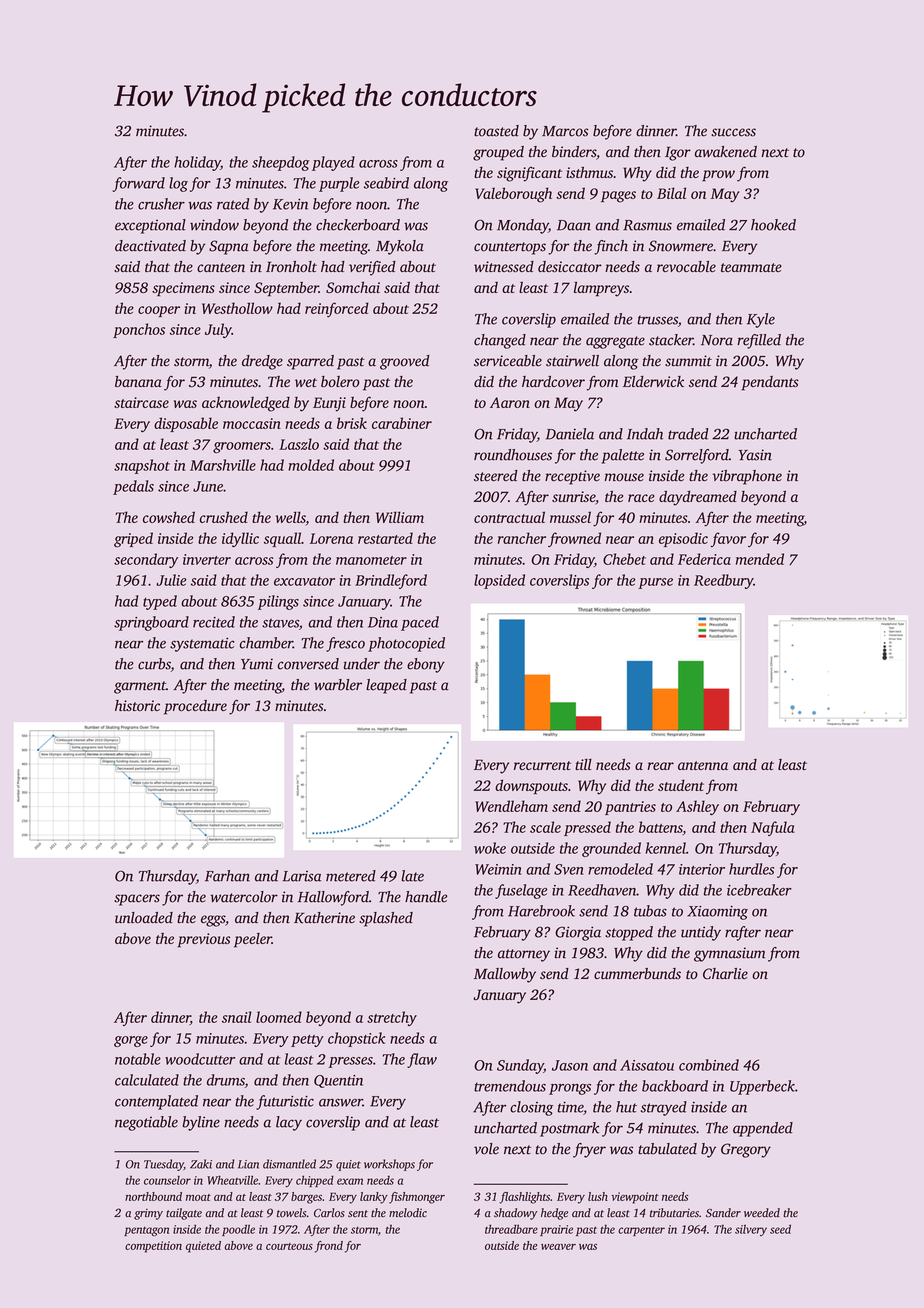  I want to click on frowned, so click(574, 539).
